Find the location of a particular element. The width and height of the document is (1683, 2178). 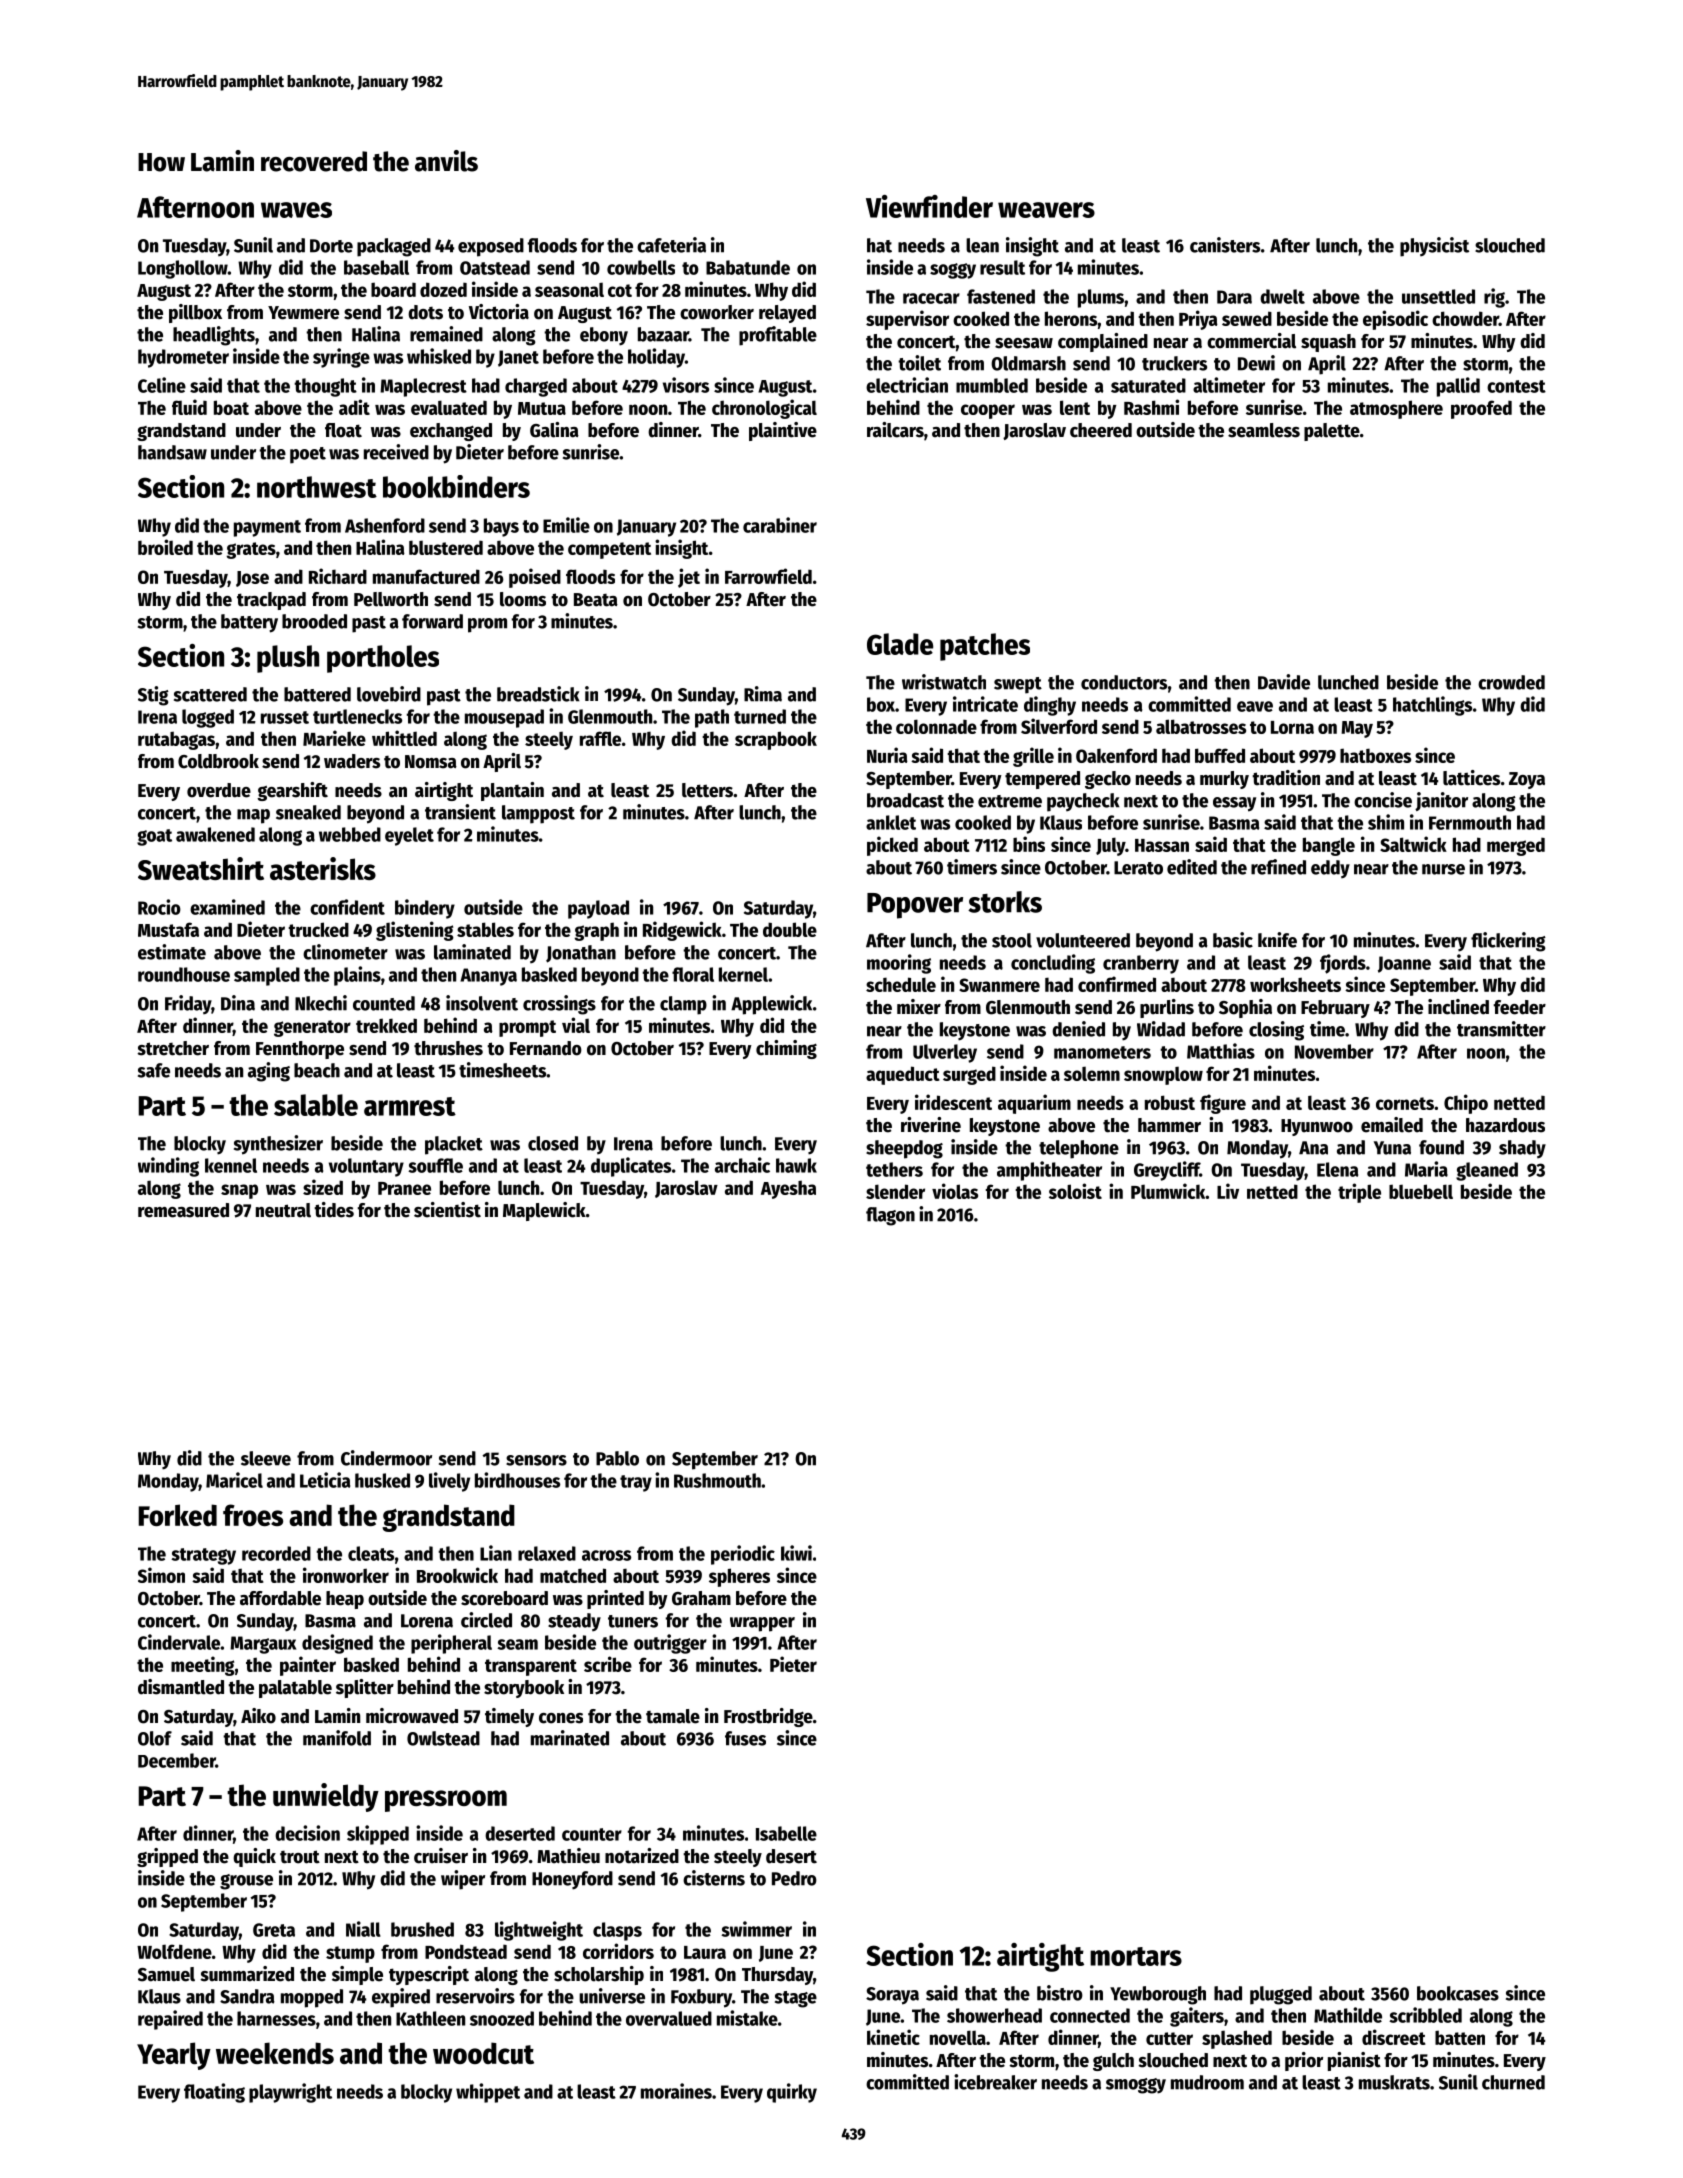

Ridgewick is located at coordinates (682, 931).
